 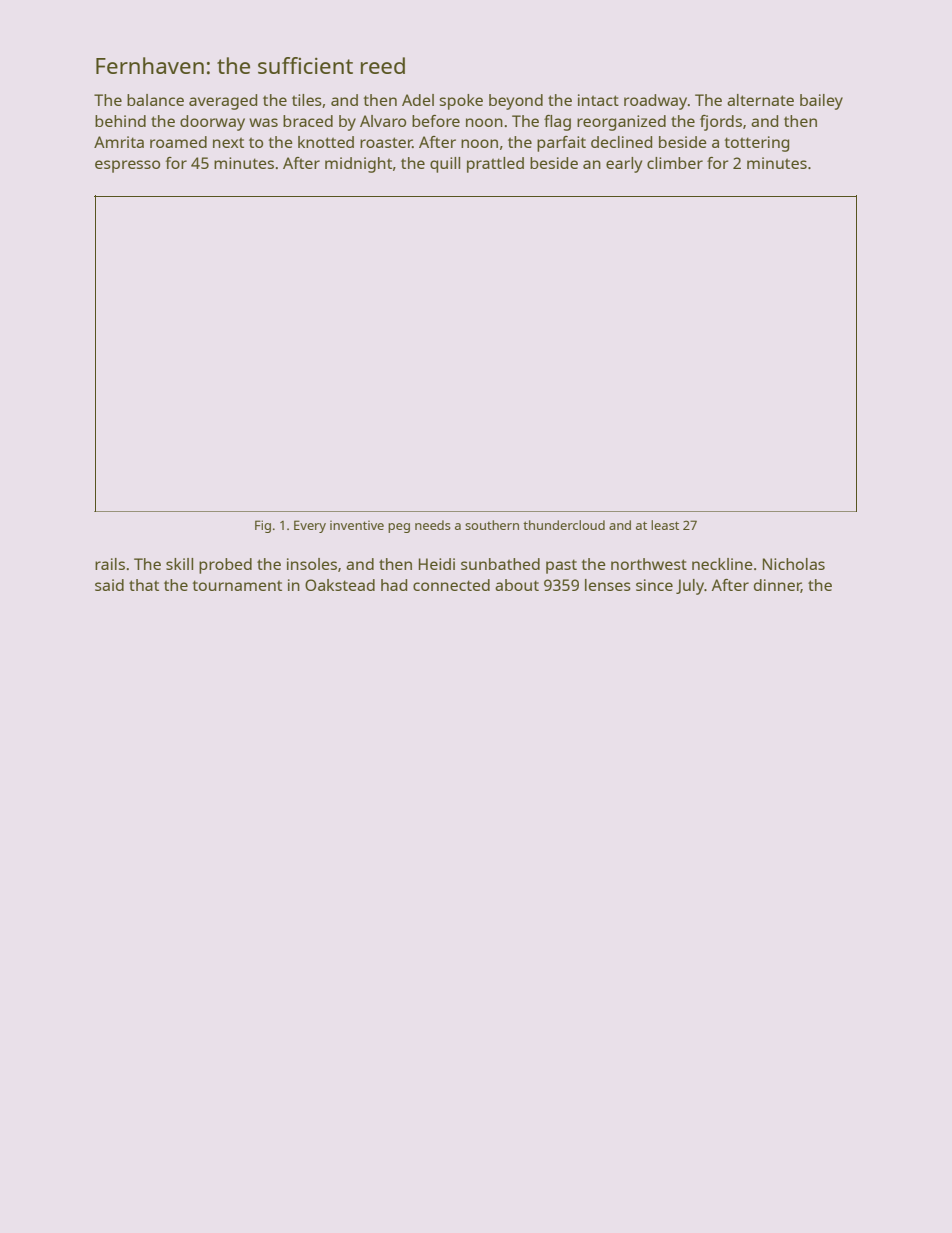 I want to click on least, so click(x=665, y=525).
